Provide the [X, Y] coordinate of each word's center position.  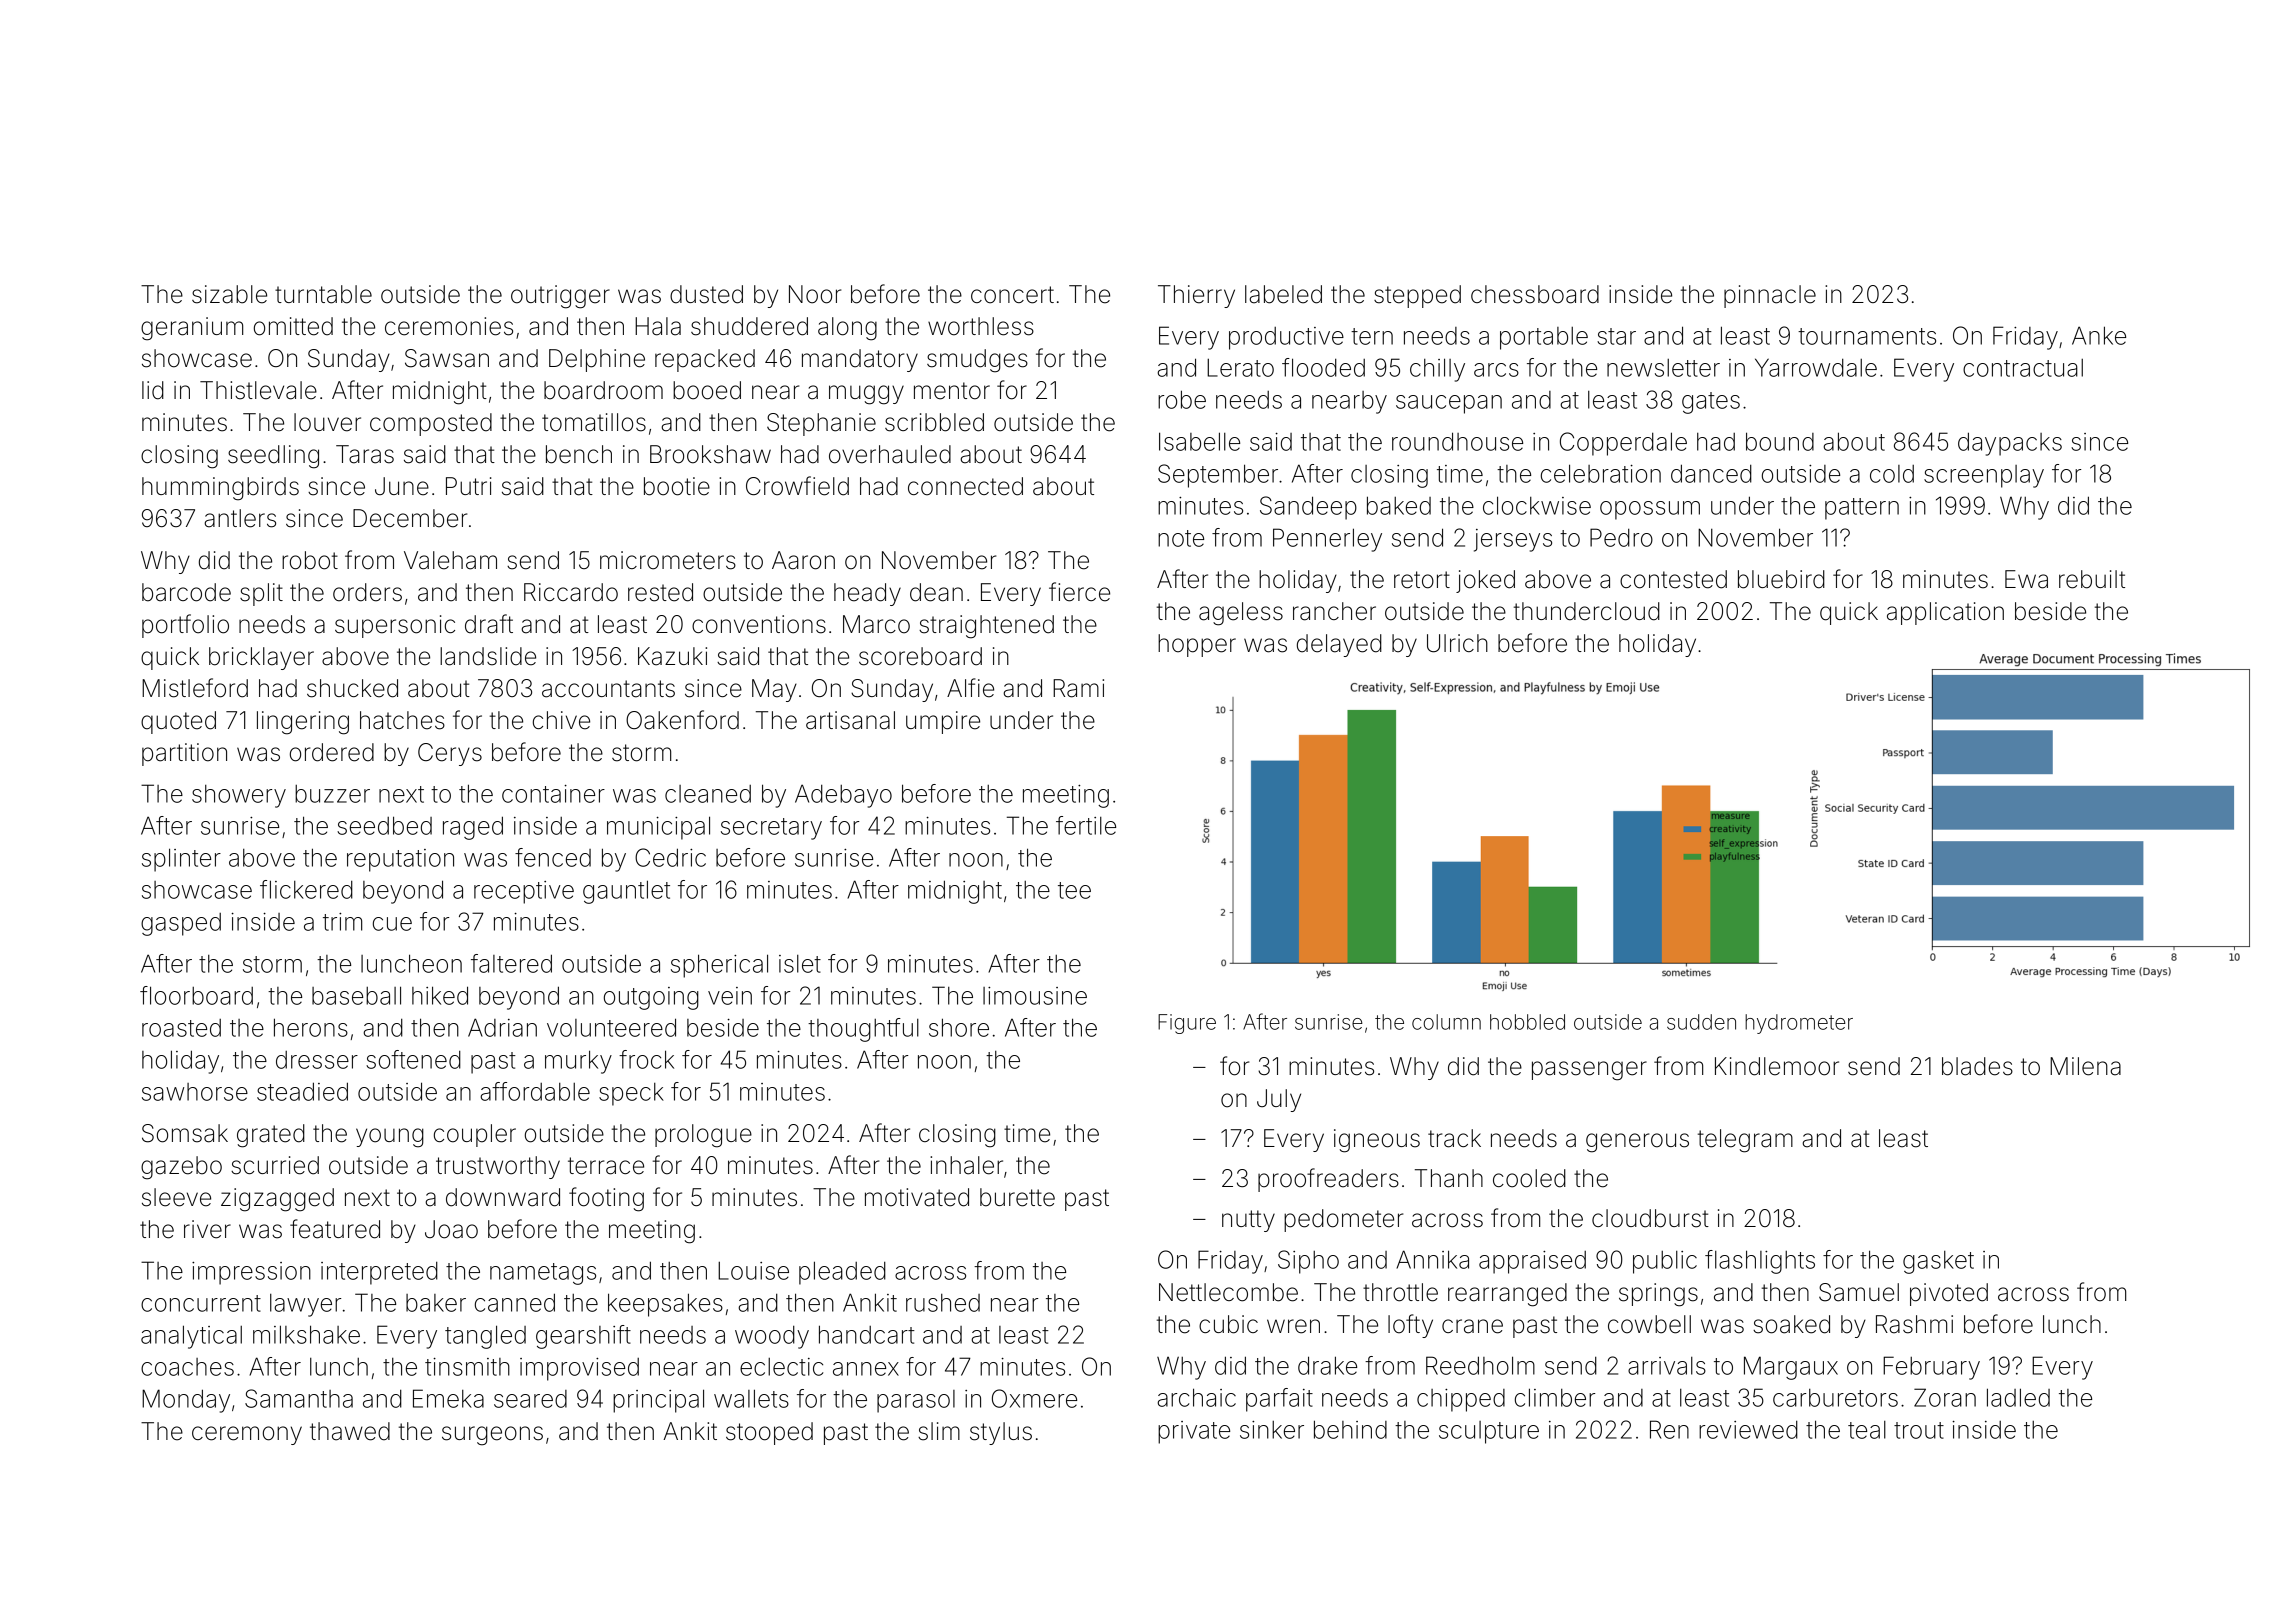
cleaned [708, 794]
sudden [1701, 1022]
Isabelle [1199, 441]
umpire [943, 722]
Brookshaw [710, 454]
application [1945, 613]
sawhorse [195, 1092]
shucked [352, 688]
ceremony [247, 1435]
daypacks [2010, 444]
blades [1977, 1066]
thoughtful [863, 1030]
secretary [771, 829]
